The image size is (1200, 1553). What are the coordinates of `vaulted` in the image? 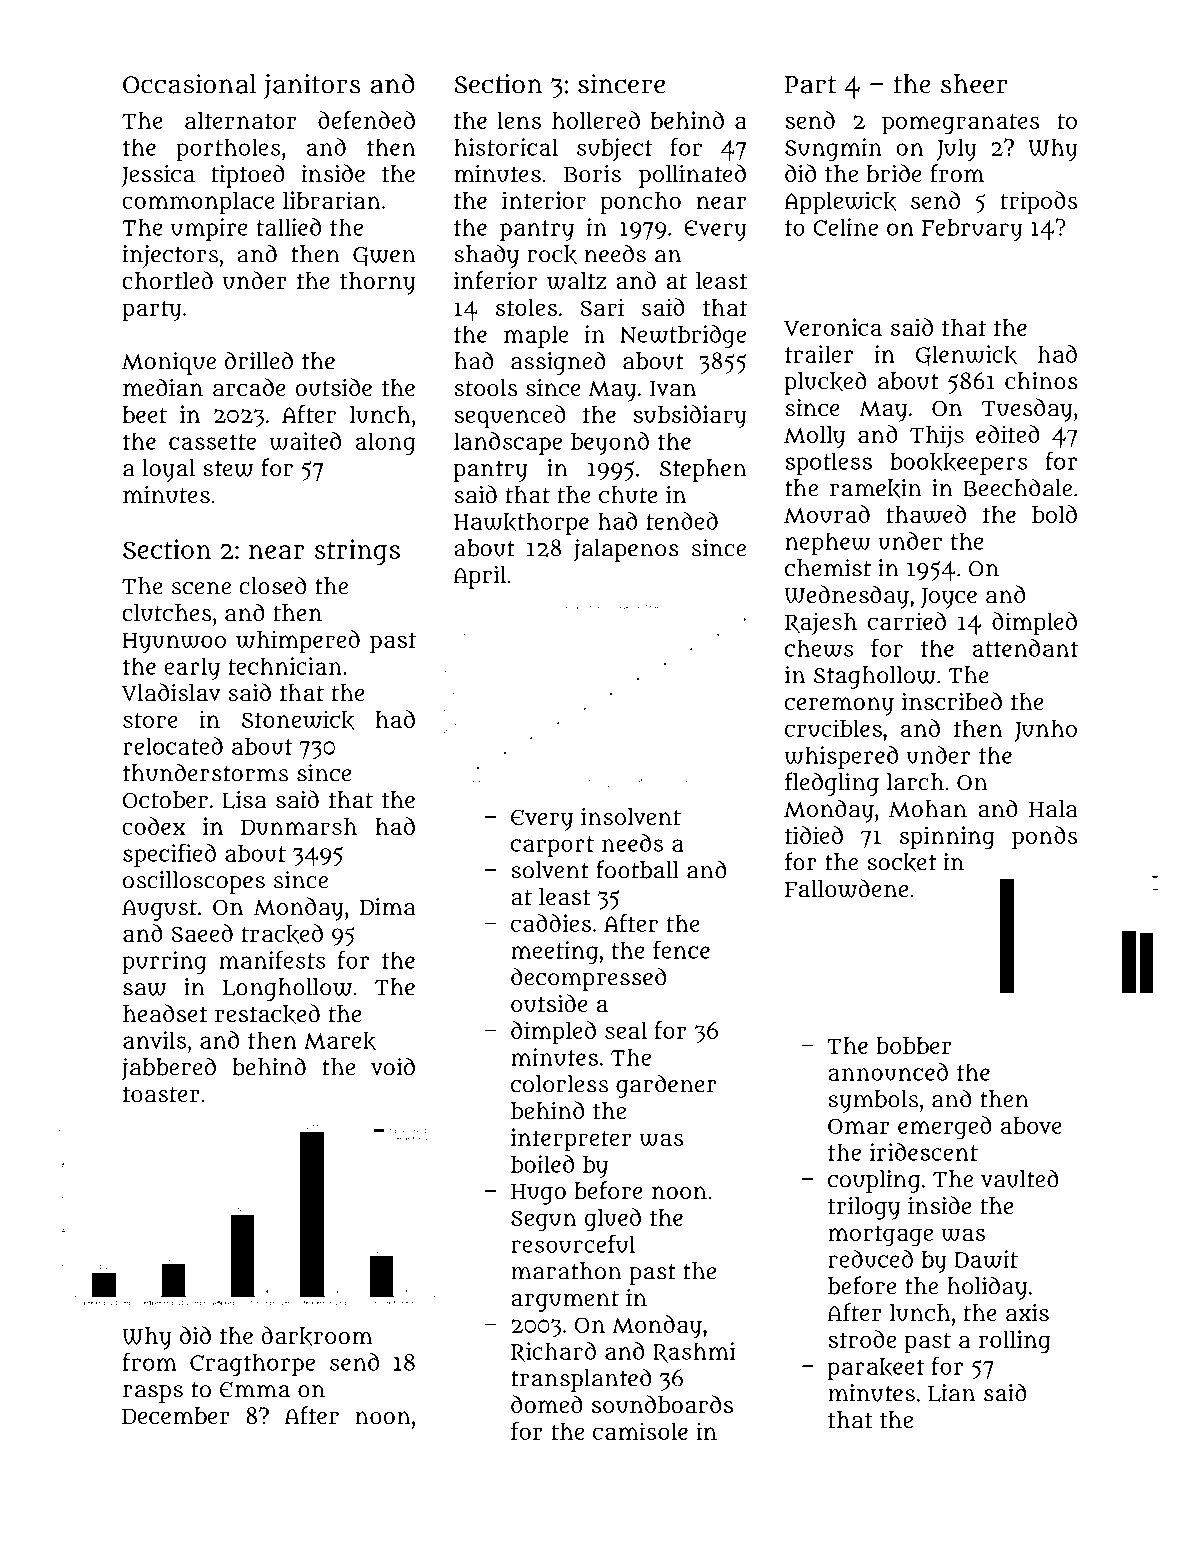 It's located at (1020, 1179).
